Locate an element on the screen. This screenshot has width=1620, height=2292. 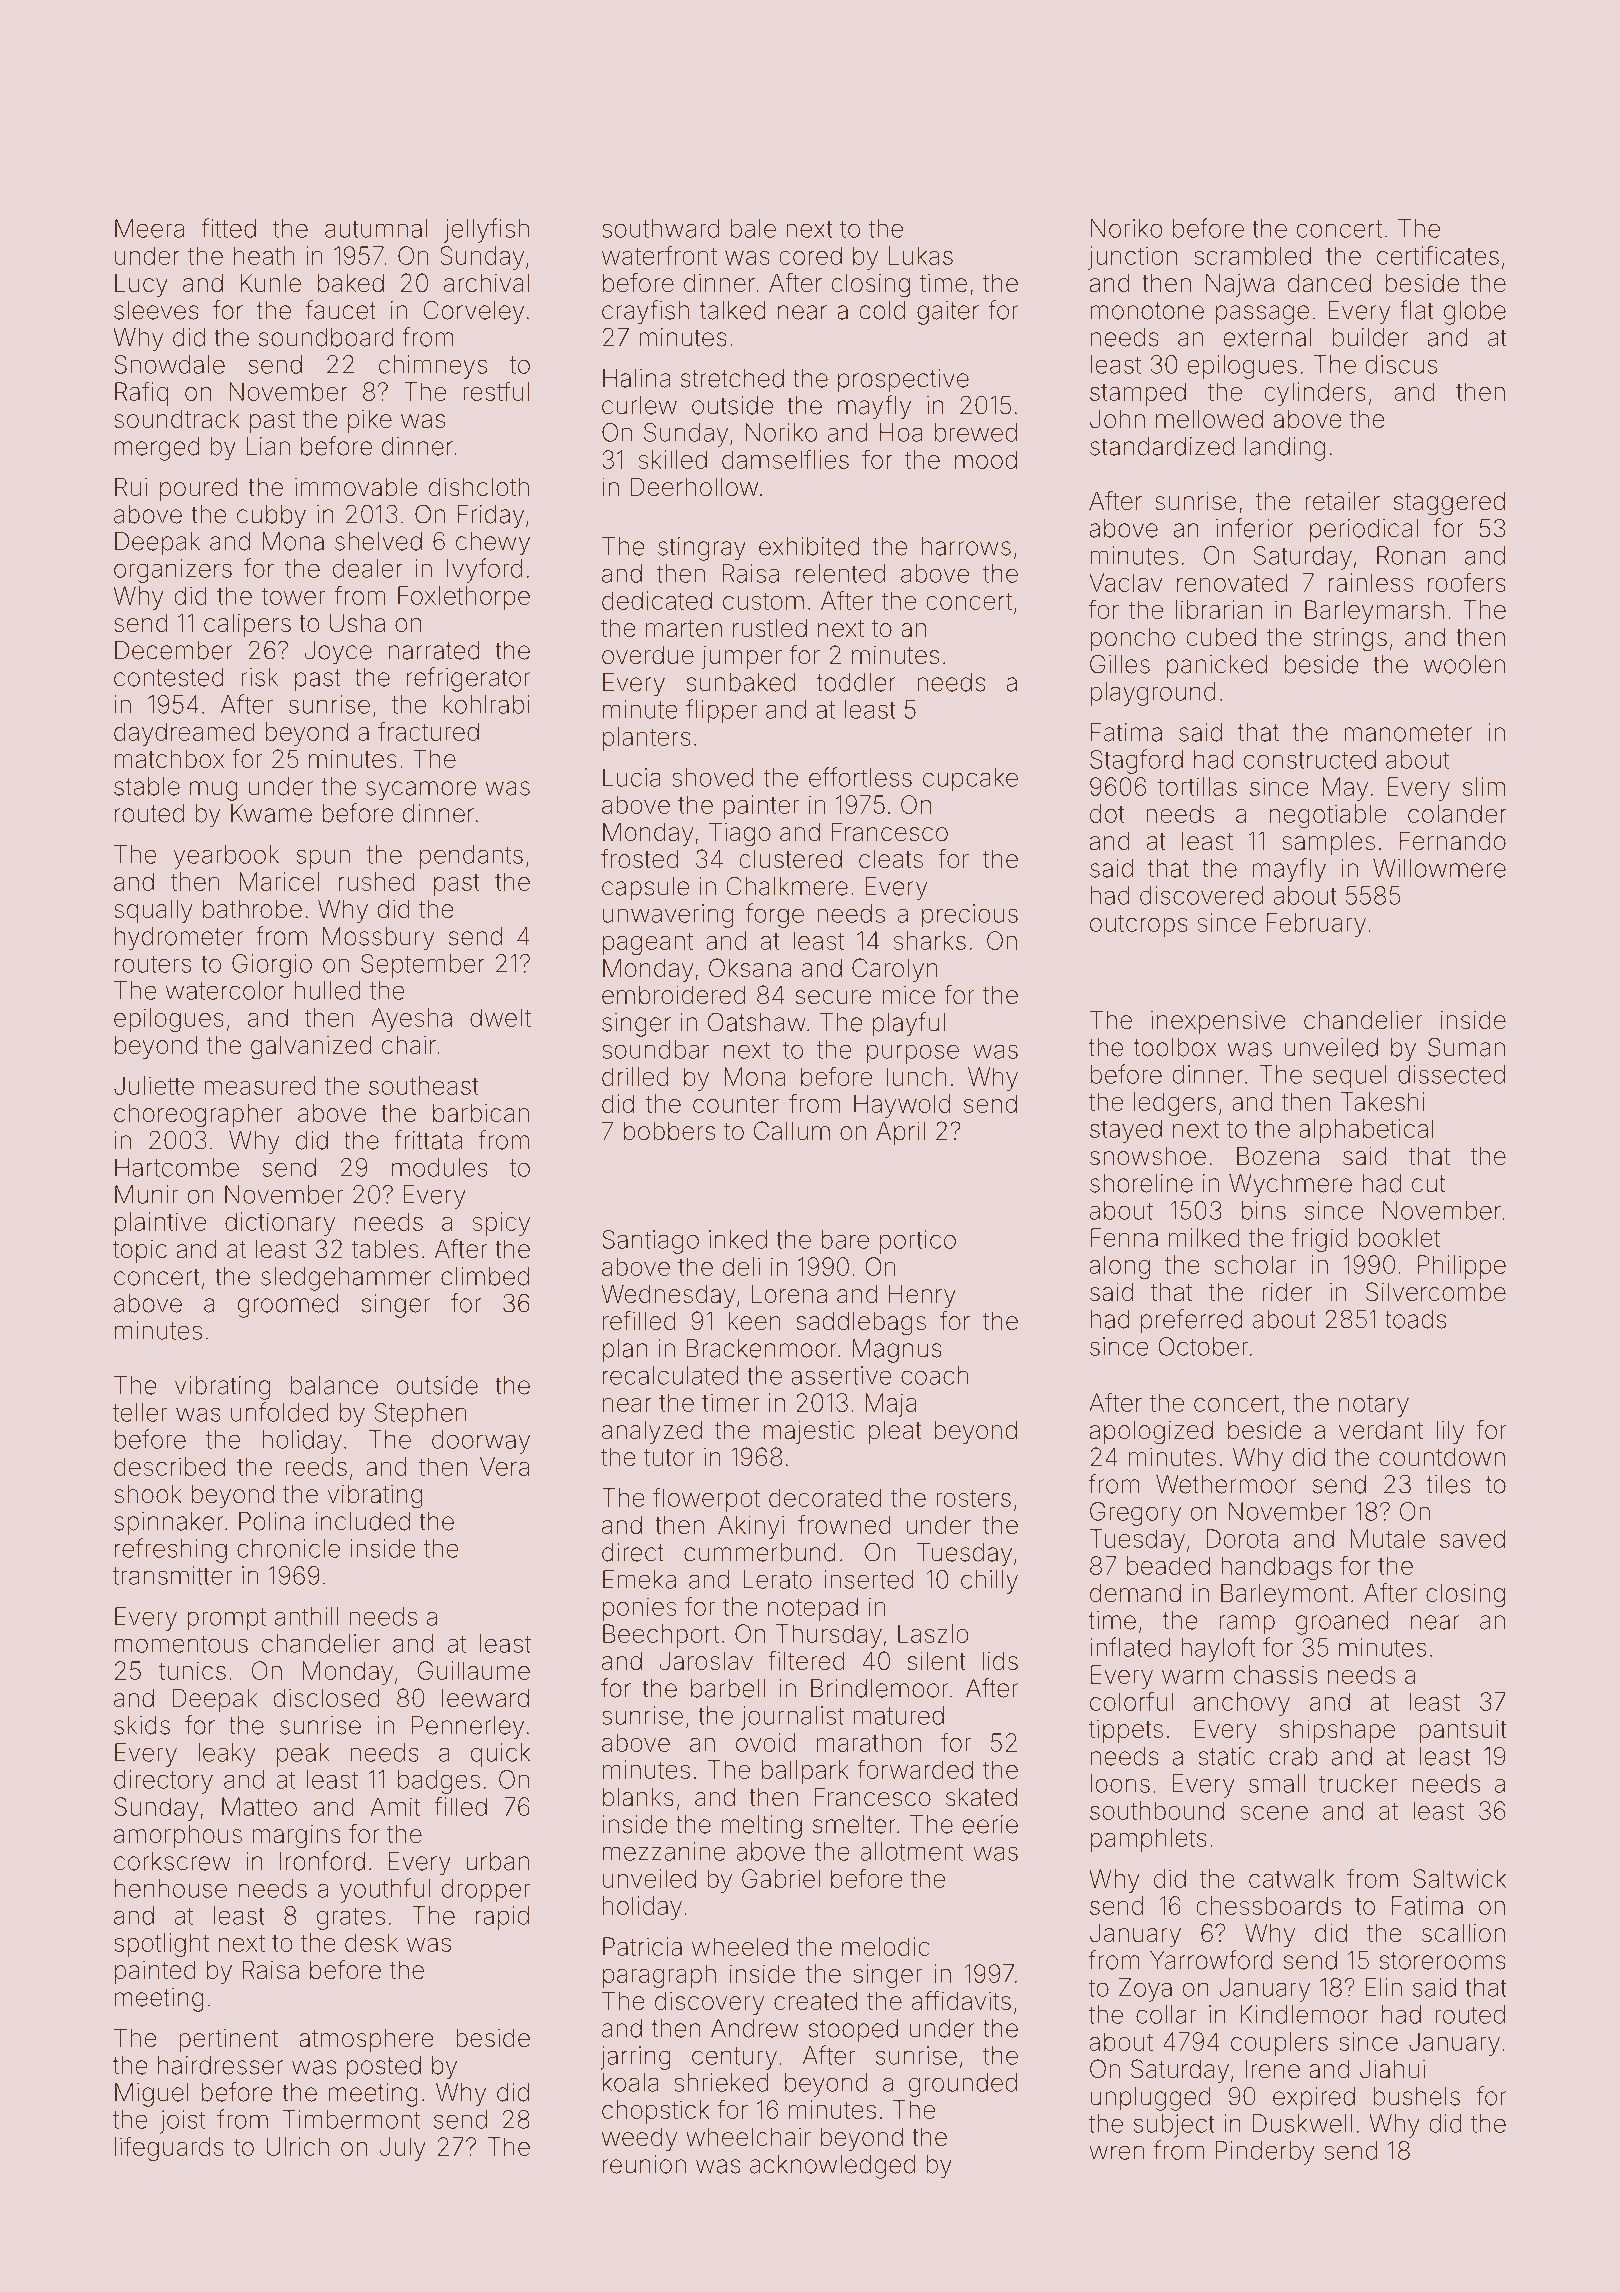
drilled is located at coordinates (635, 1076).
